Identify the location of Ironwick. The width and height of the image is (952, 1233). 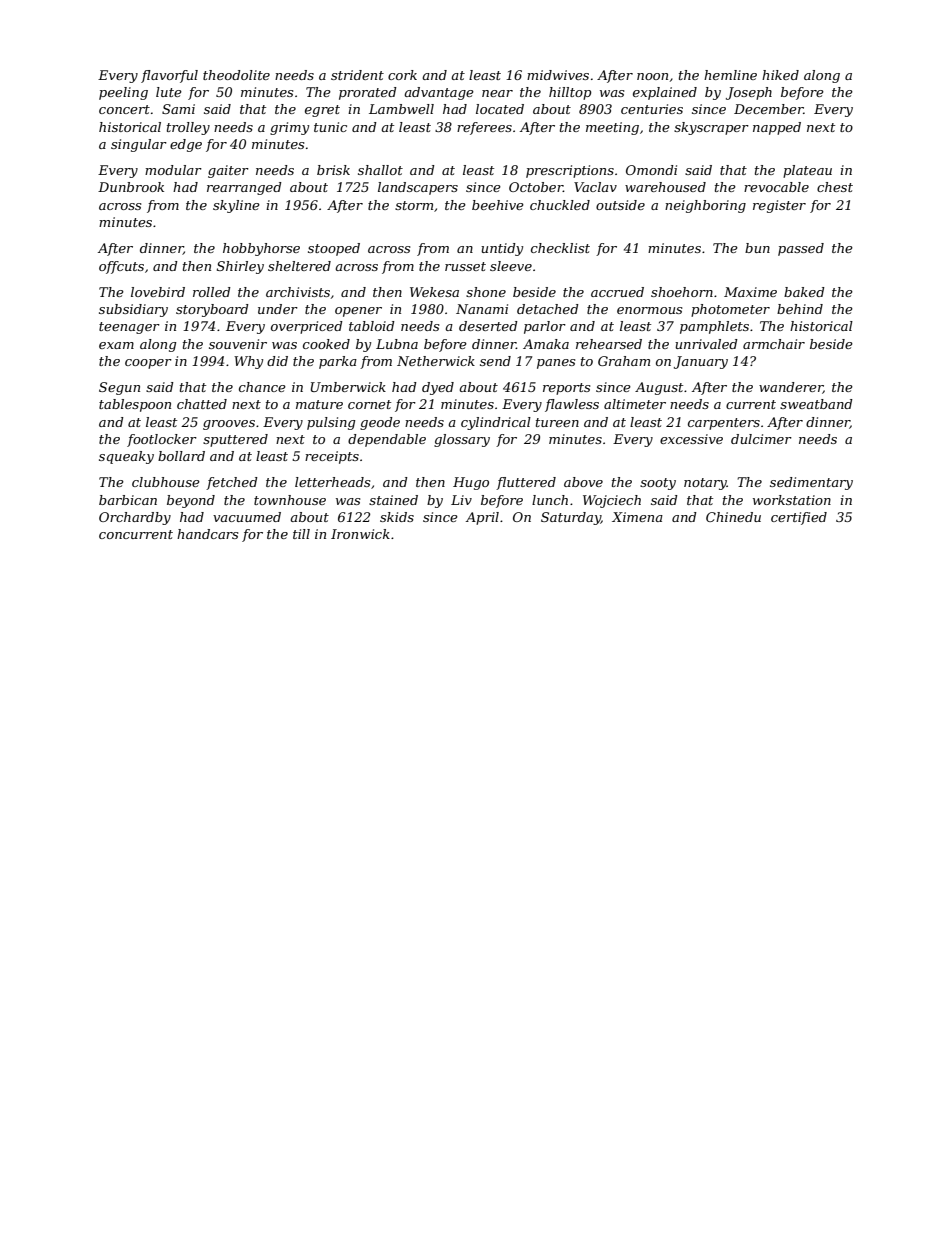
(360, 534).
